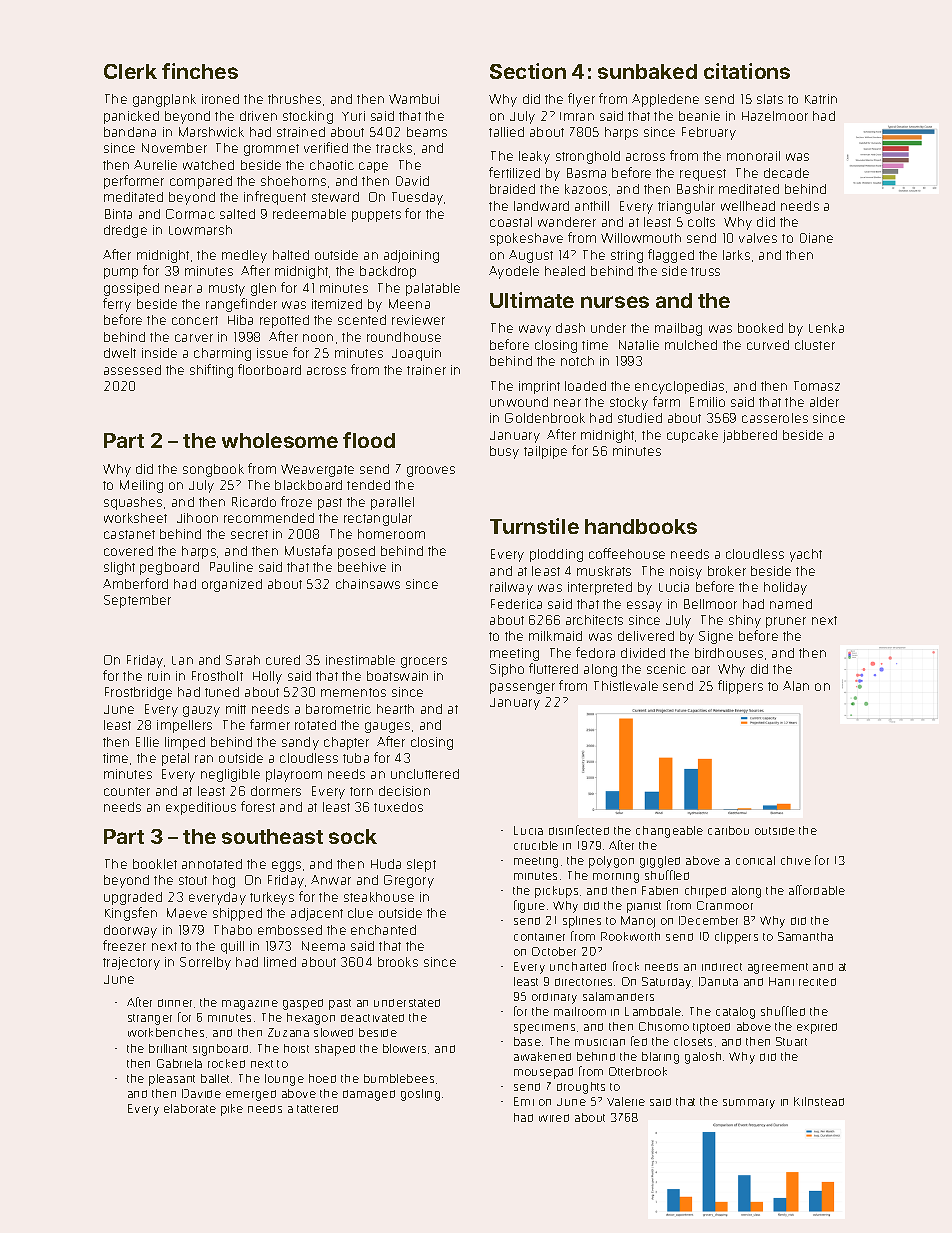 The image size is (952, 1233). I want to click on pleasant, so click(172, 1080).
